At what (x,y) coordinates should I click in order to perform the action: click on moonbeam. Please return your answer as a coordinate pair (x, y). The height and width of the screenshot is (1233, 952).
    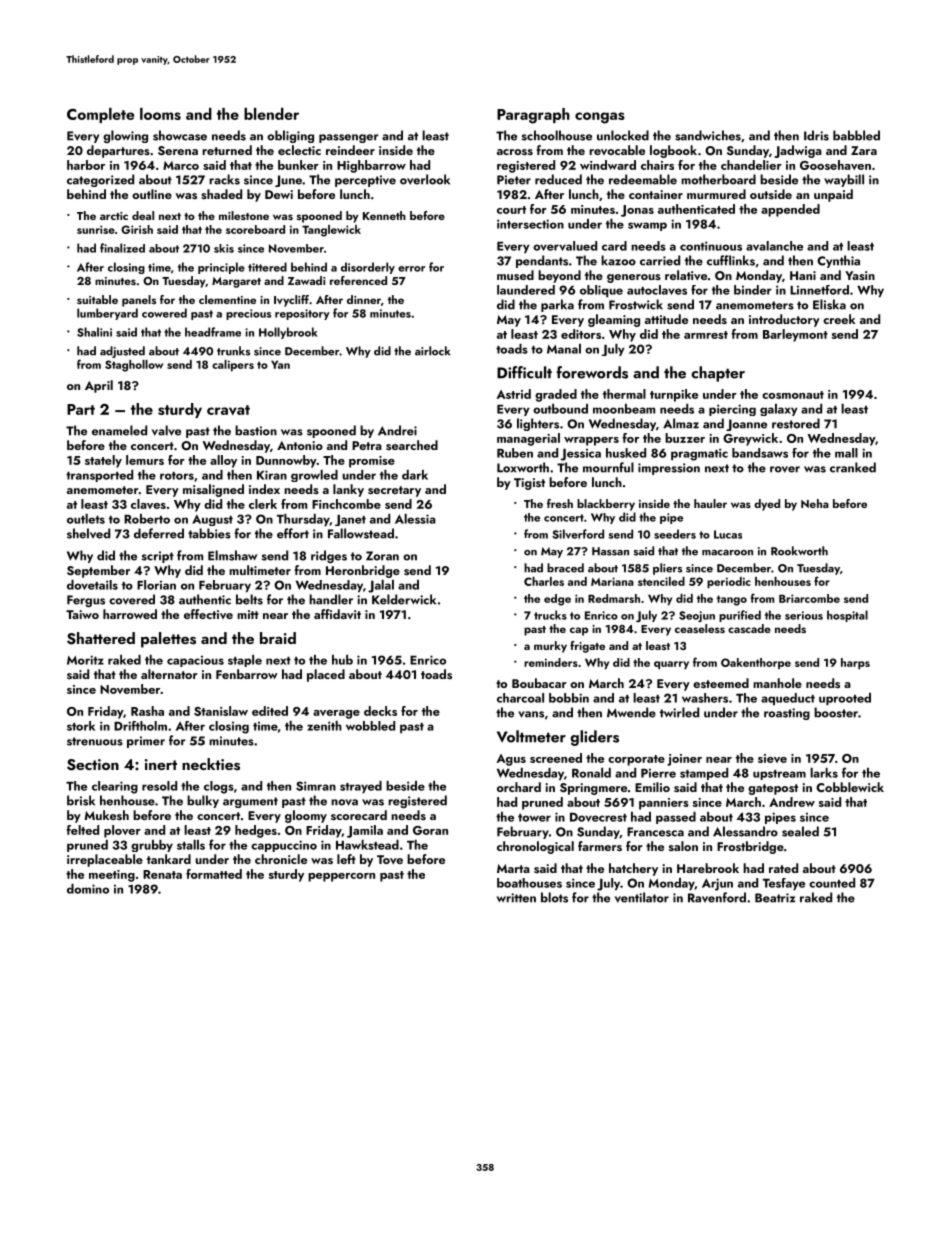
    Looking at the image, I should click on (624, 409).
